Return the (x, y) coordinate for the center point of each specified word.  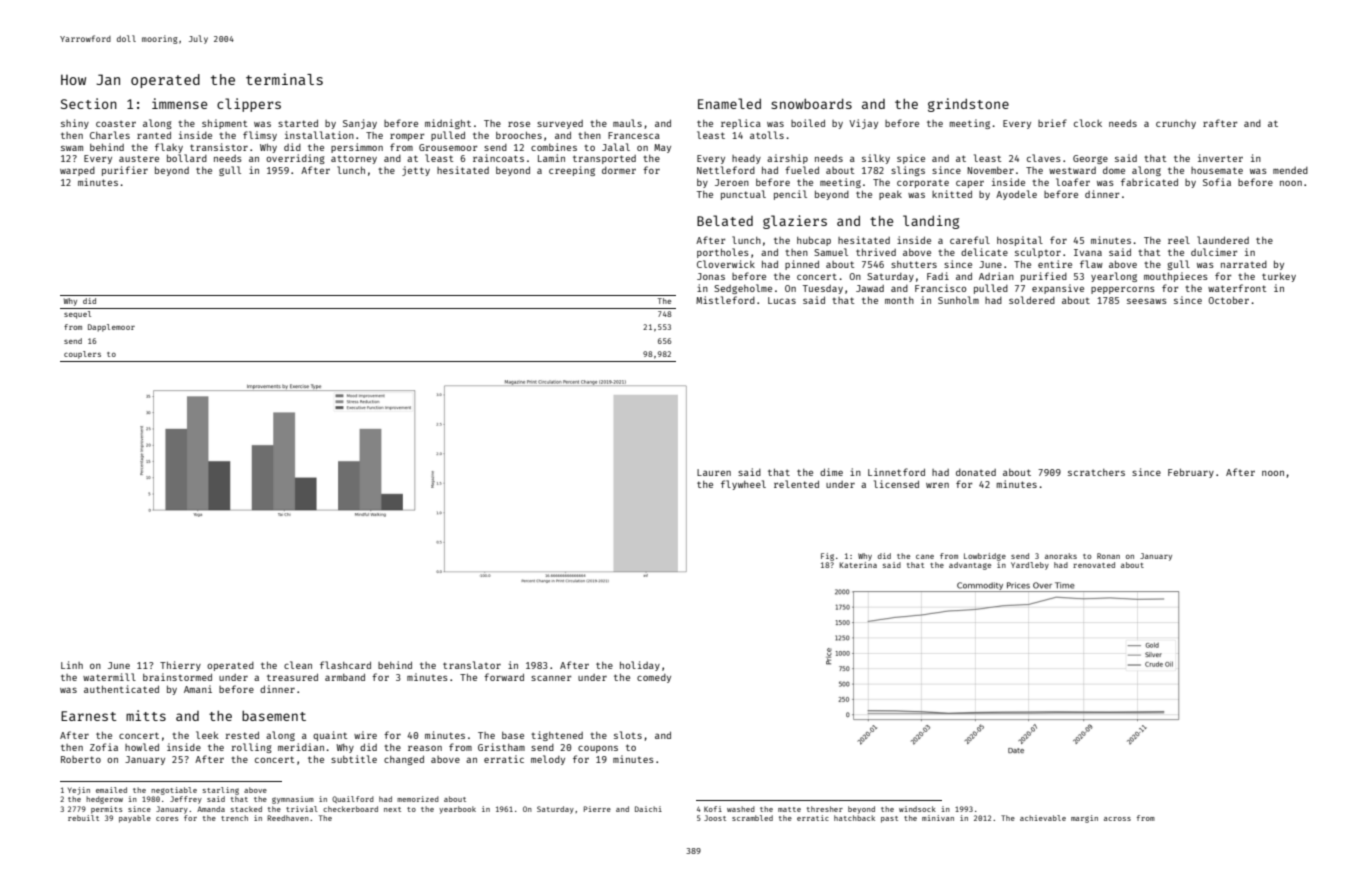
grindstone (968, 105)
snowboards (811, 103)
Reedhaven (288, 818)
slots (628, 735)
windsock (917, 809)
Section (89, 103)
